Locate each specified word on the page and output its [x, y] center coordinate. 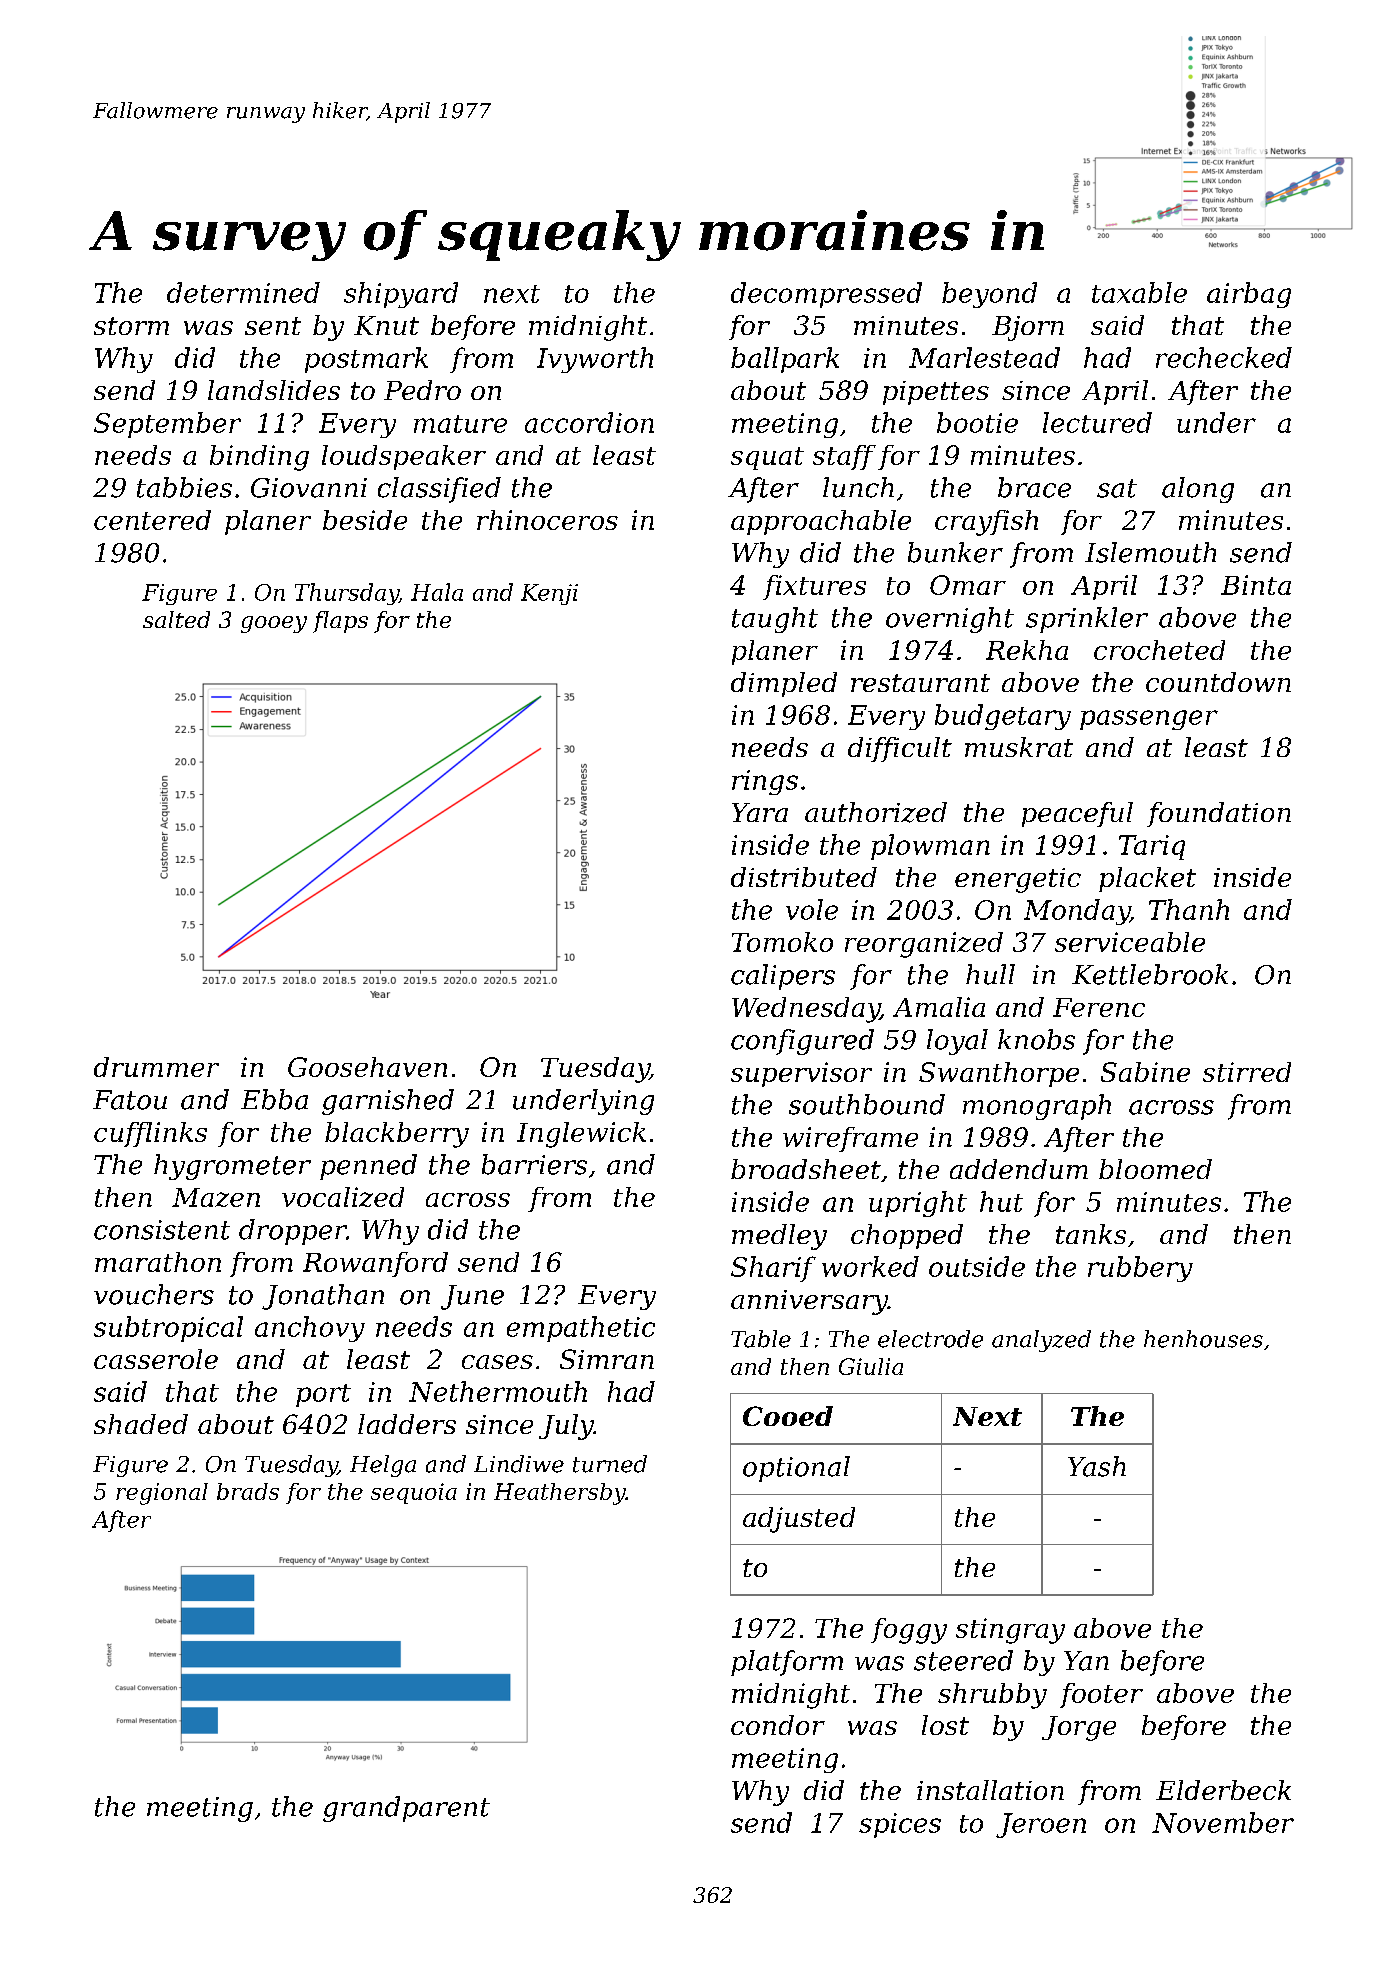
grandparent [406, 1809]
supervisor [801, 1074]
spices [900, 1825]
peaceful [1077, 814]
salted [176, 619]
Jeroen [1041, 1825]
